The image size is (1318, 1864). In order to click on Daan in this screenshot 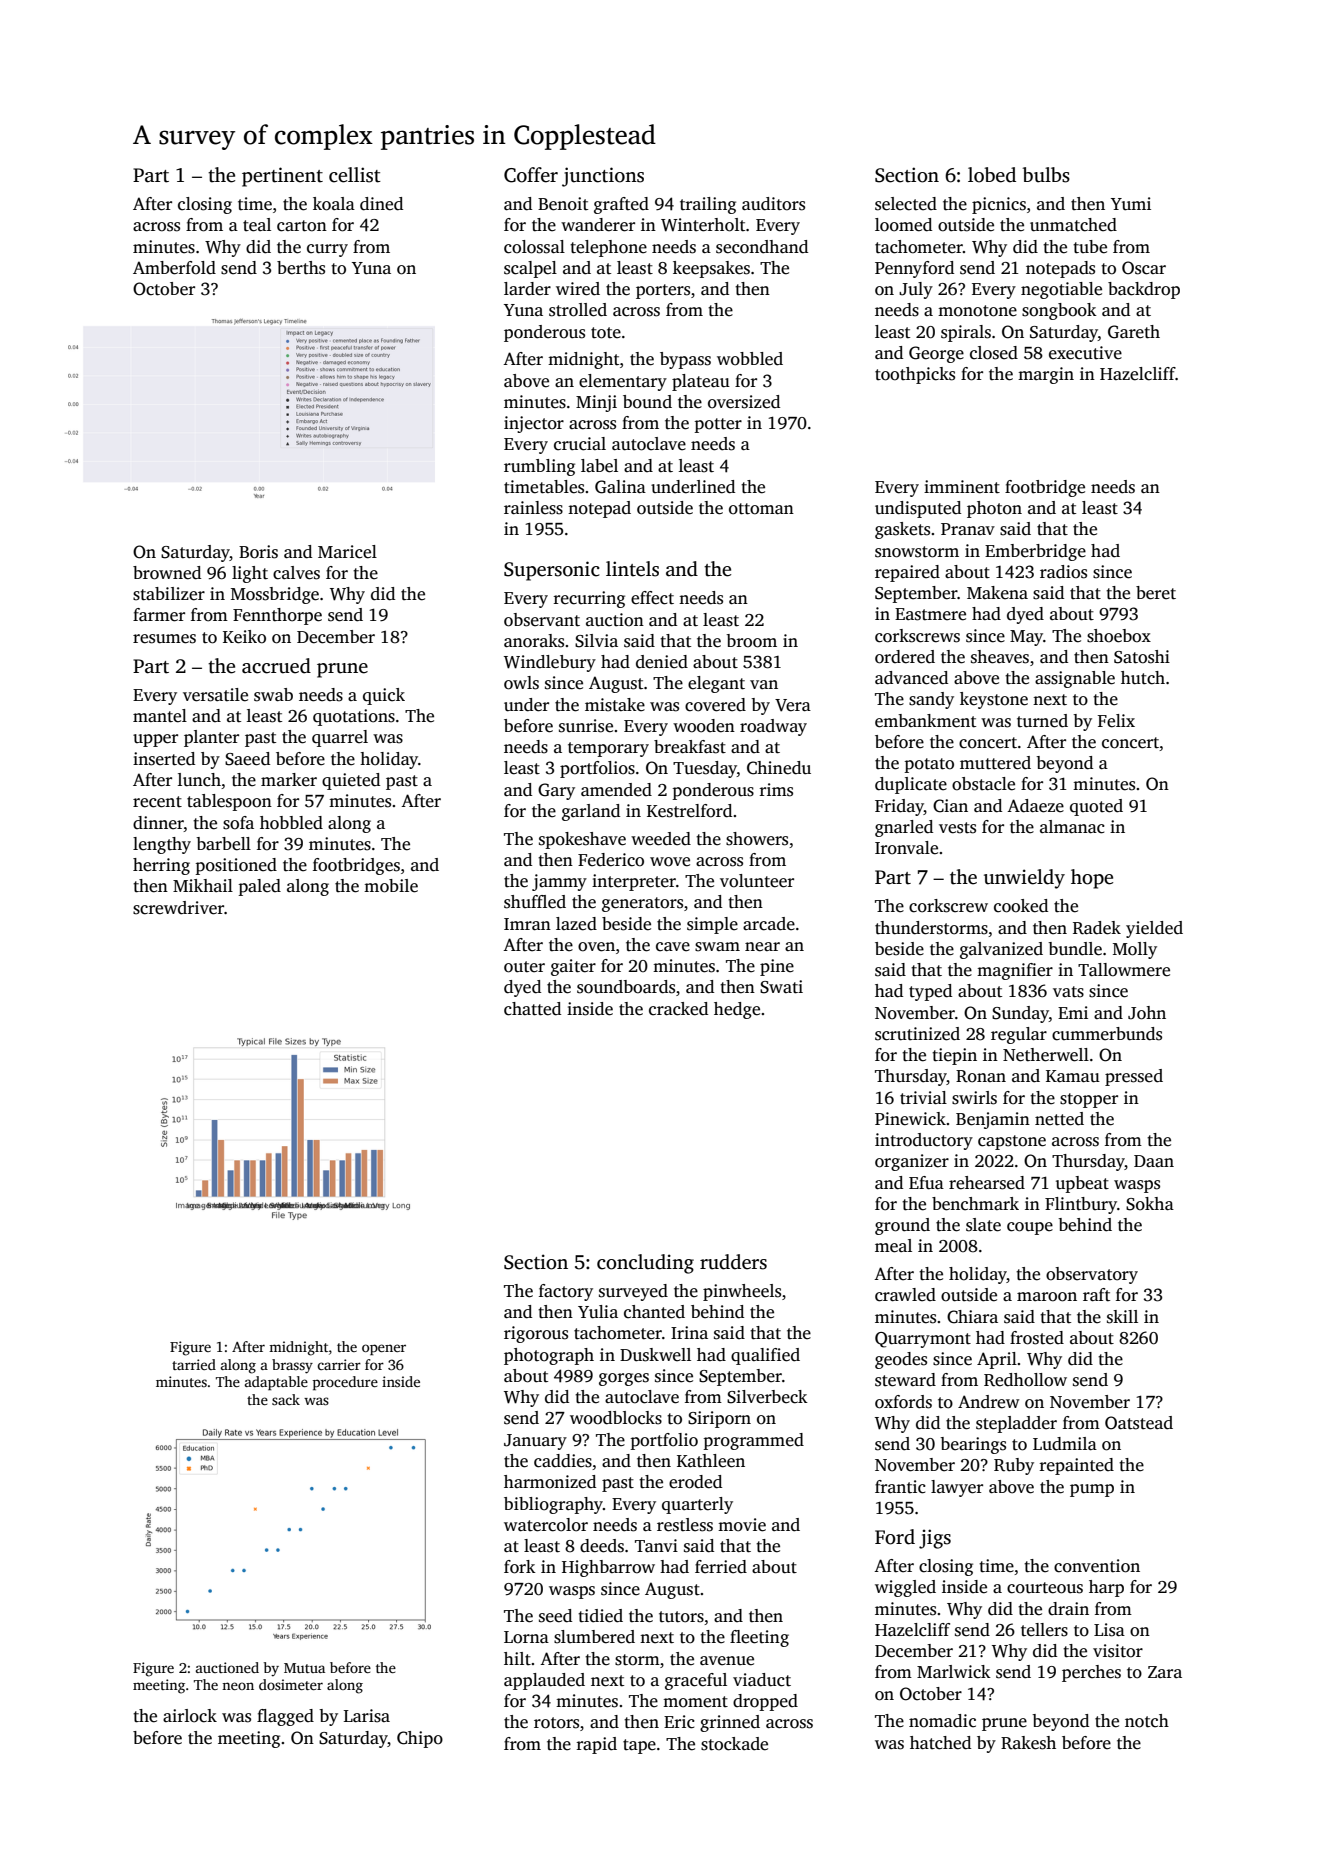, I will do `click(1154, 1161)`.
